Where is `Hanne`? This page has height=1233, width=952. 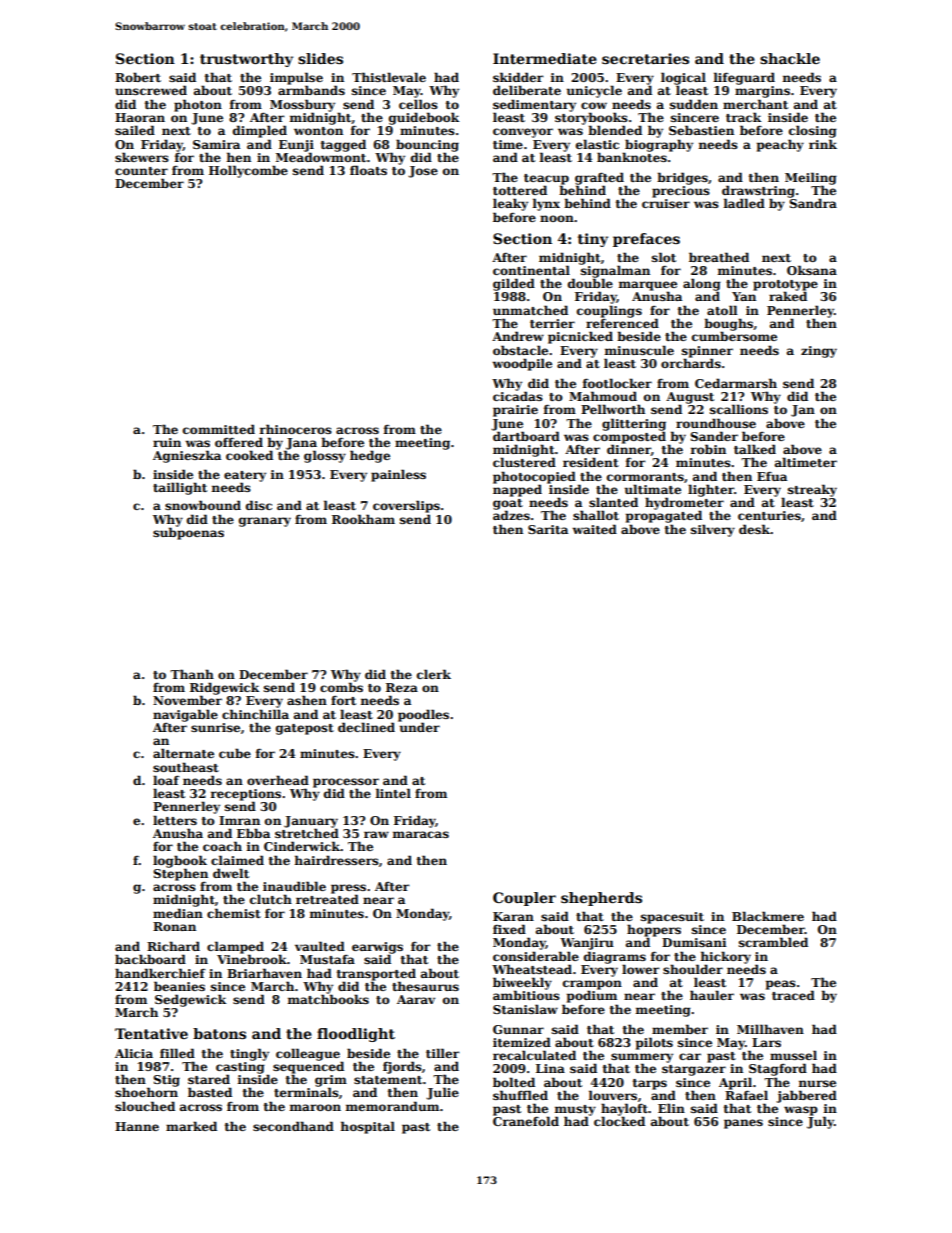 Hanne is located at coordinates (137, 1126).
